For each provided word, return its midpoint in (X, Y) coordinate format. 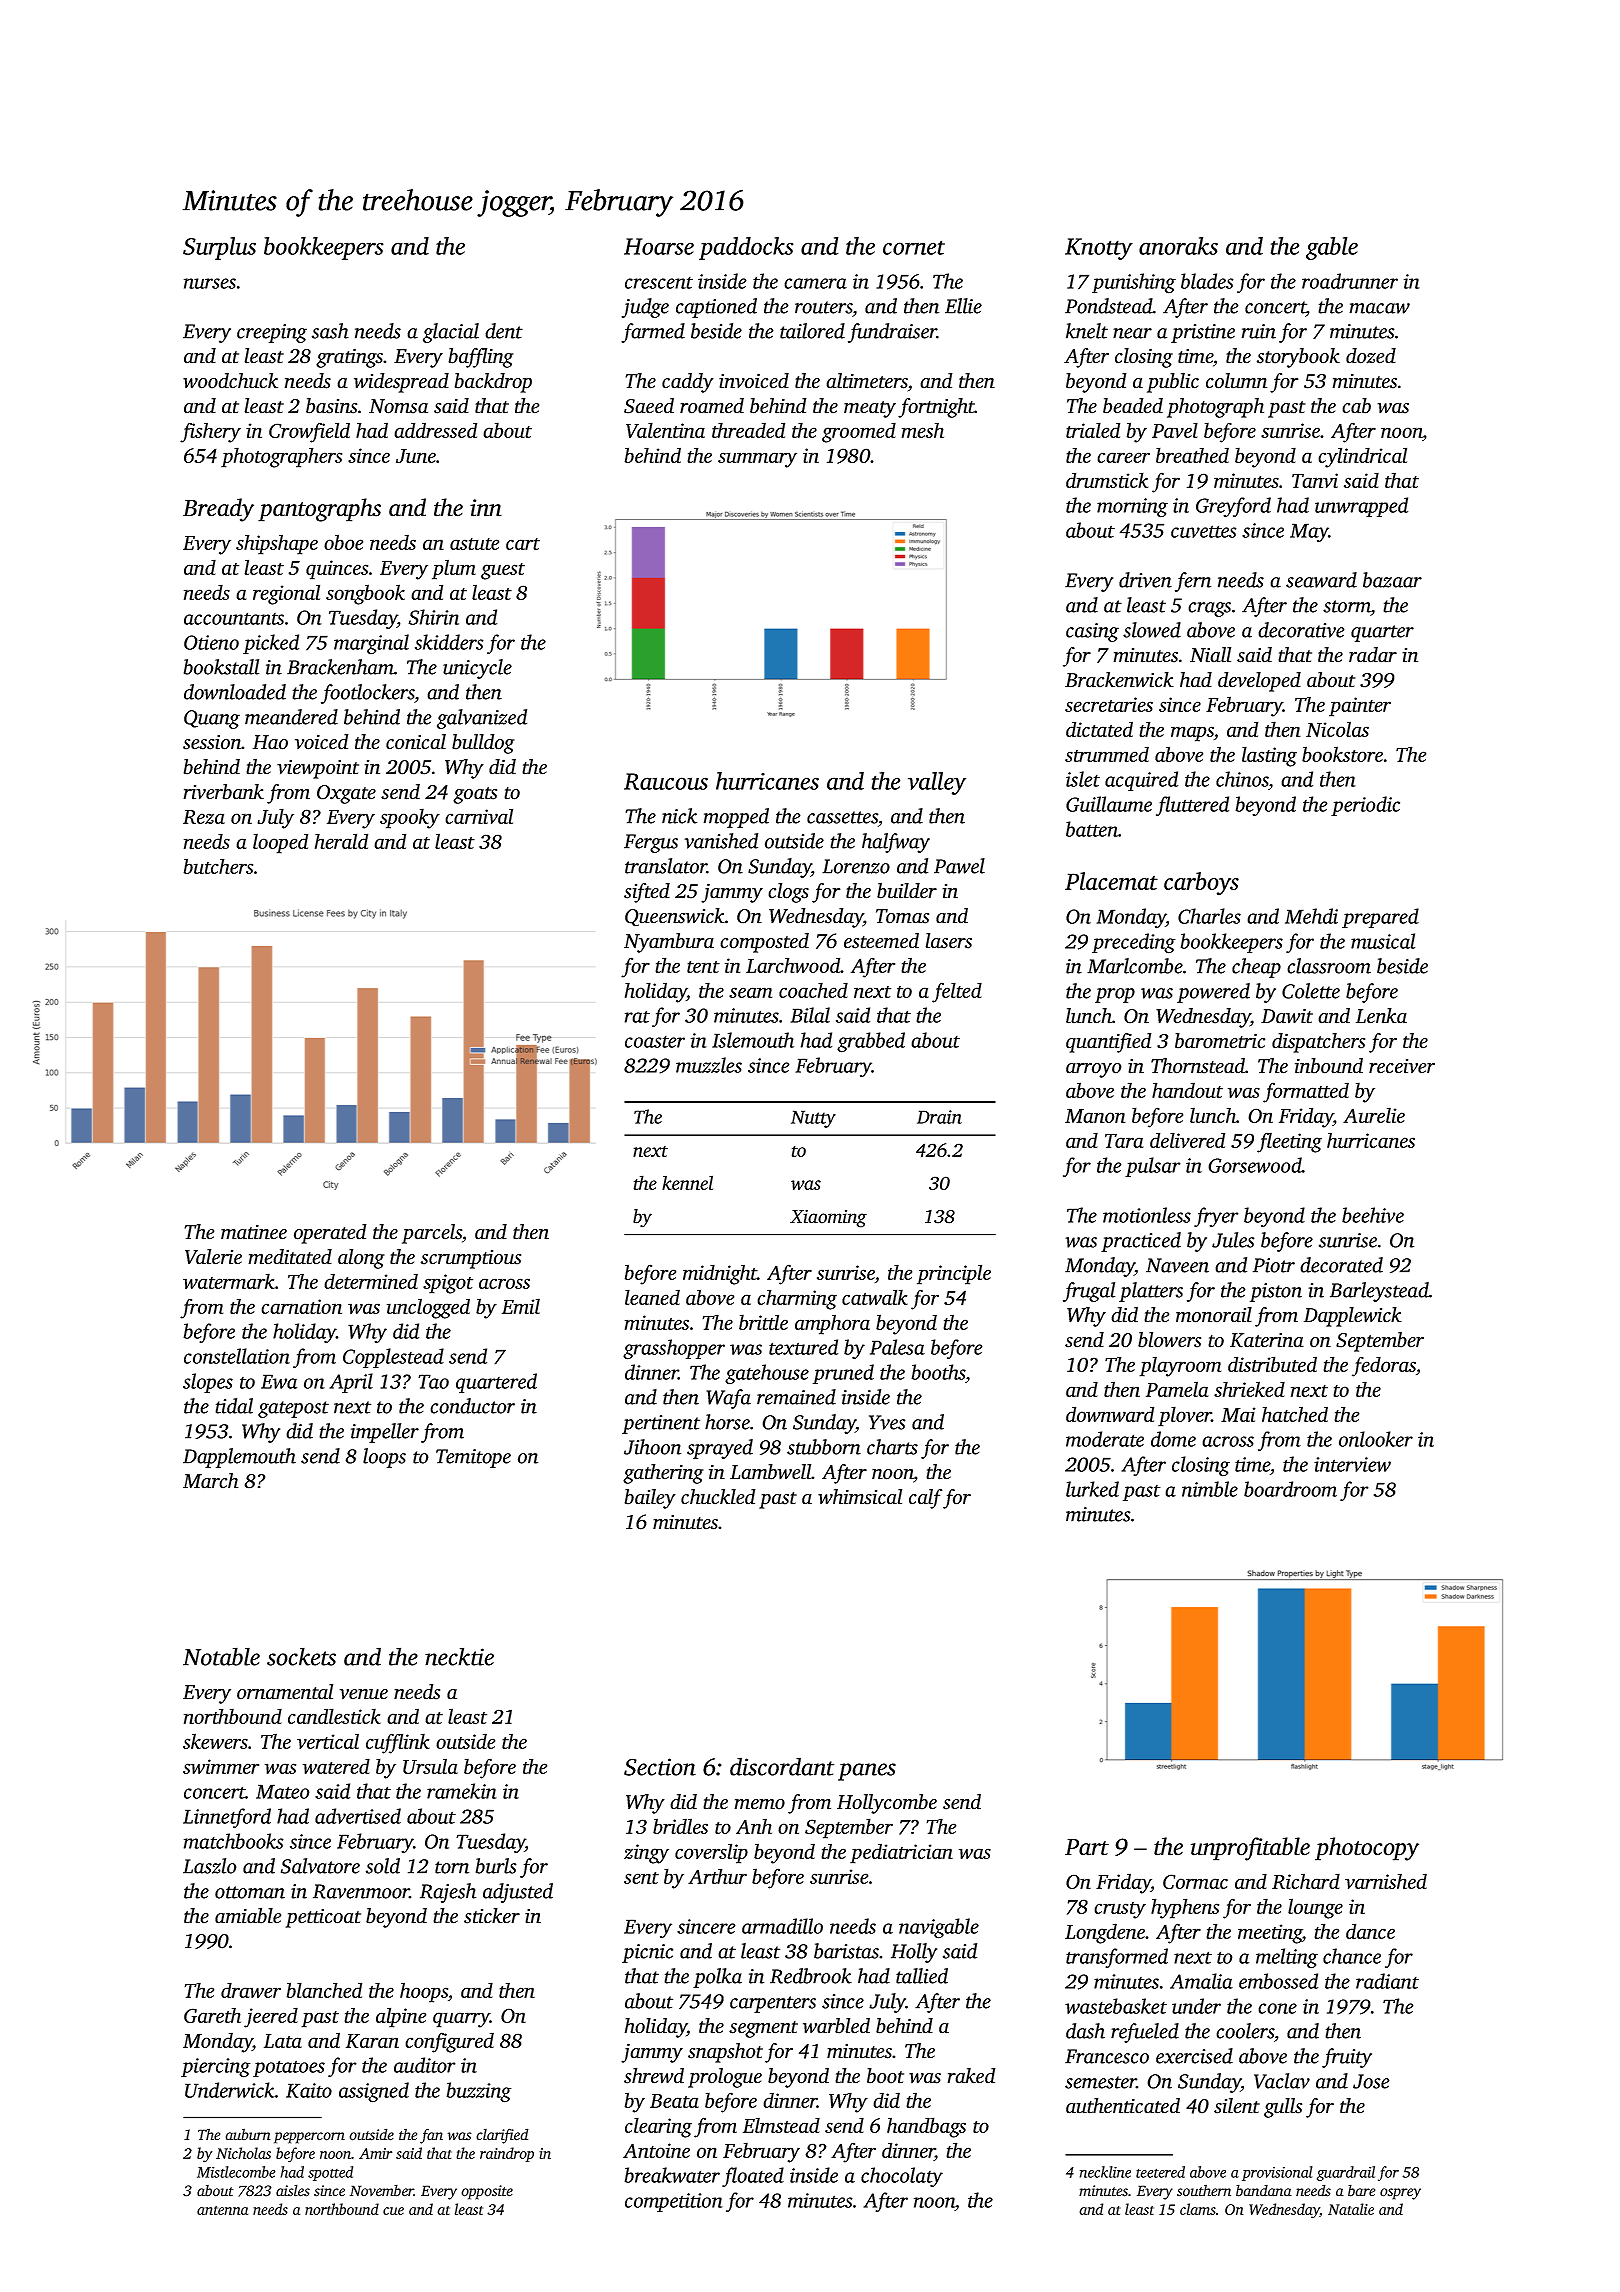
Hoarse (659, 246)
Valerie (213, 1257)
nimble (1210, 1489)
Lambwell (771, 1472)
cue (393, 2211)
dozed (1371, 356)
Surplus (219, 248)
